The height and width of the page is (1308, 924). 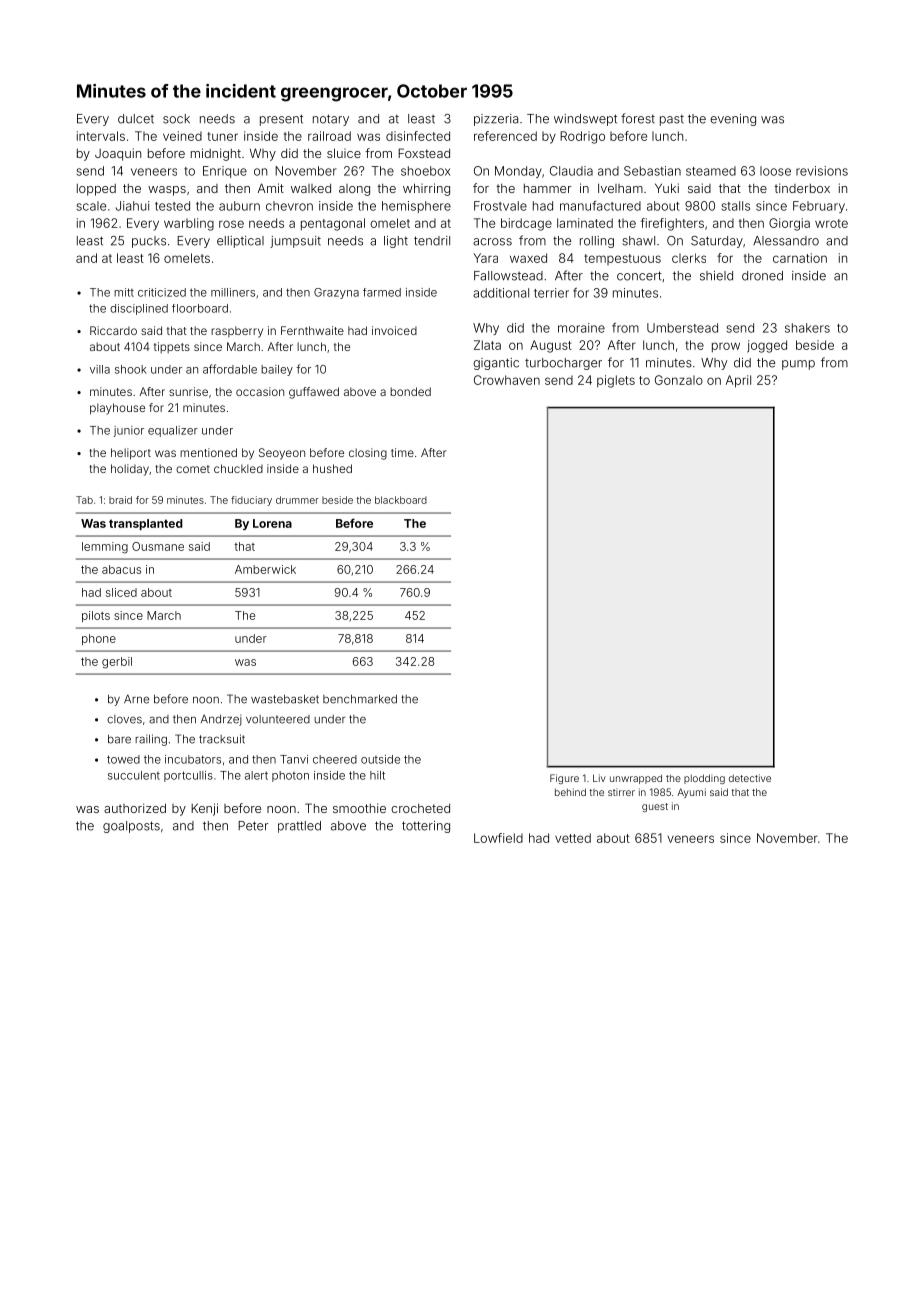 What do you see at coordinates (120, 500) in the page?
I see `braid` at bounding box center [120, 500].
